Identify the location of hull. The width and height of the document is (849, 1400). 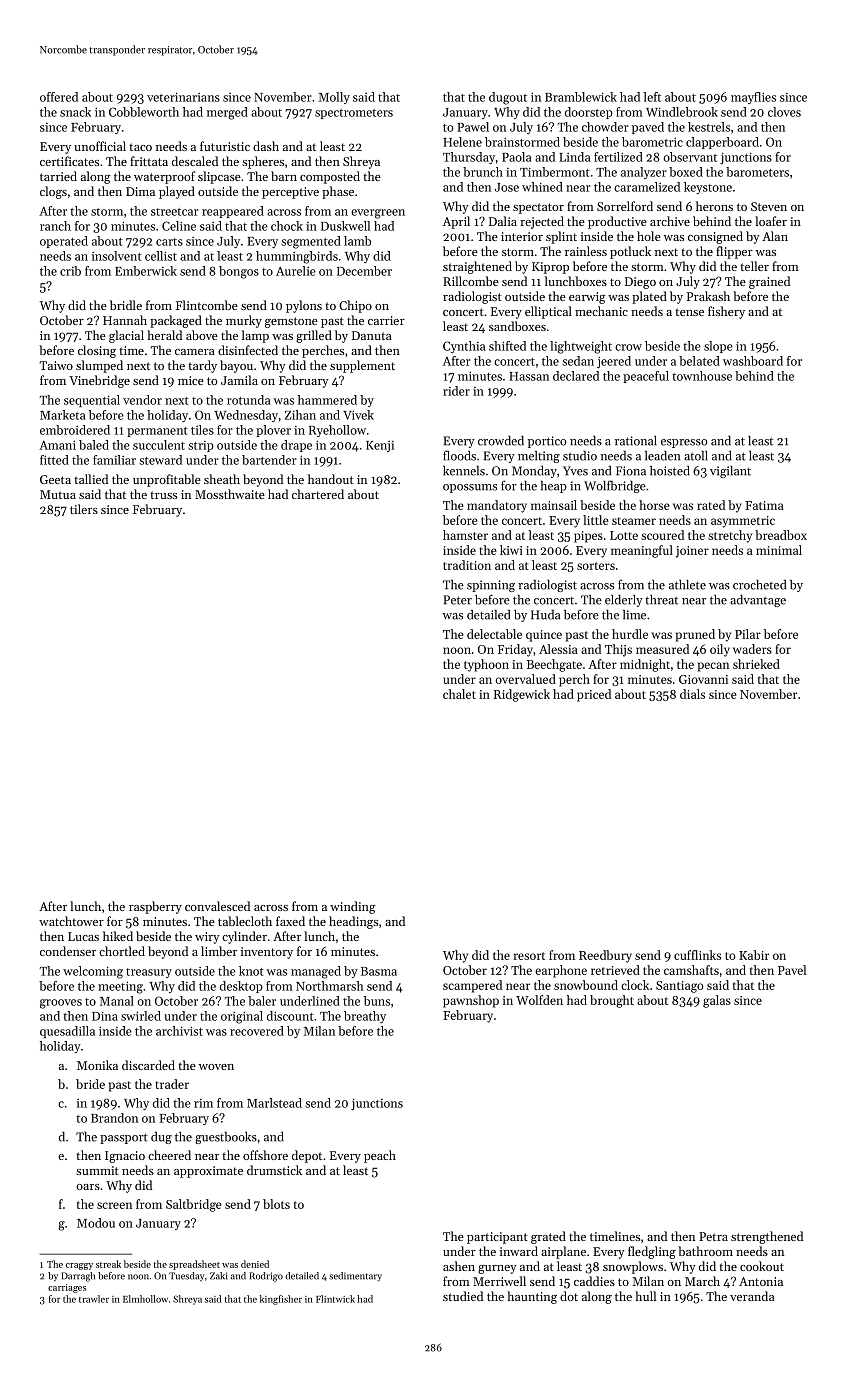
(645, 1296).
